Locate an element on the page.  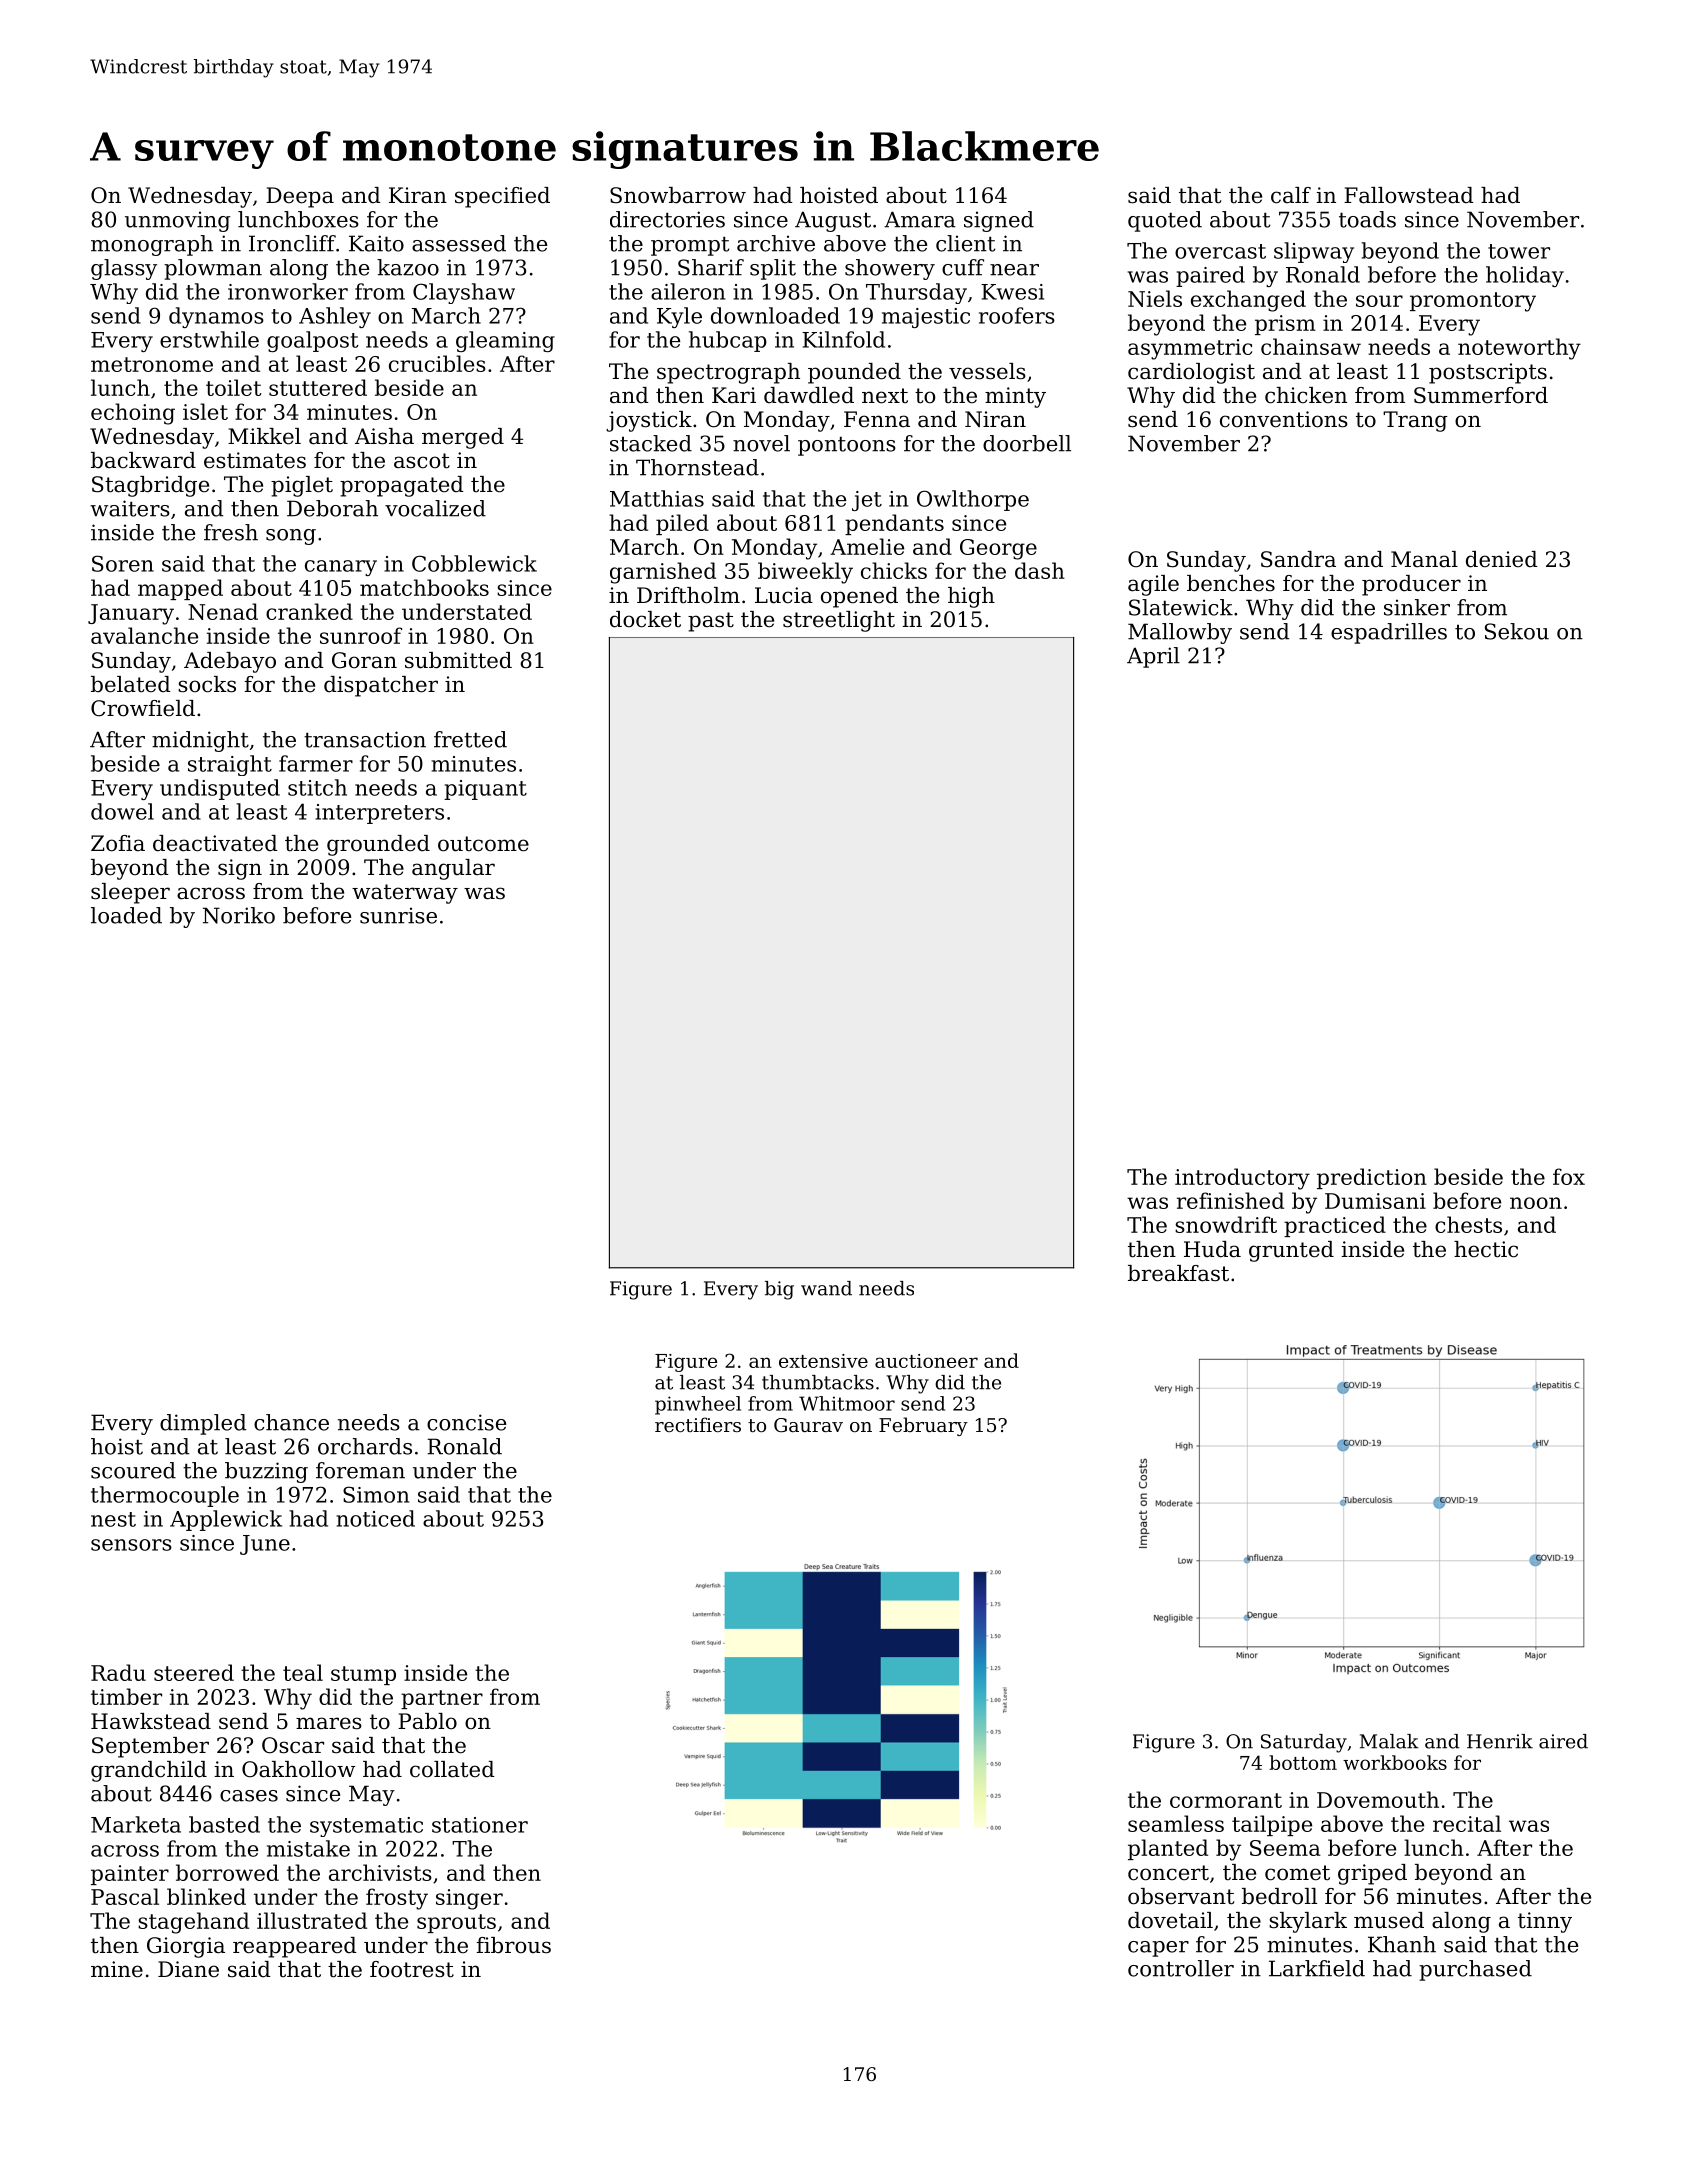
Sekou is located at coordinates (1517, 631).
